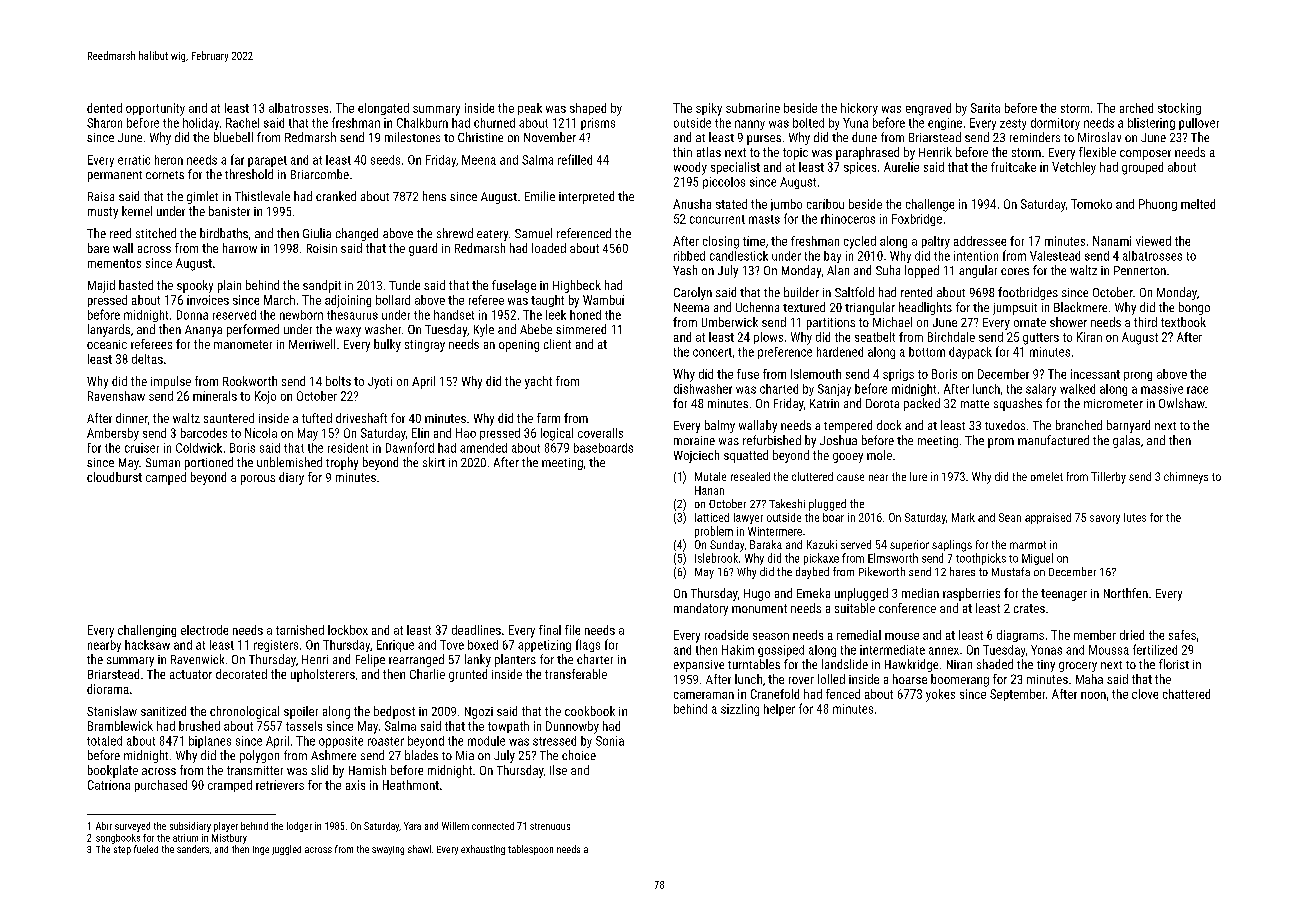 The height and width of the screenshot is (924, 1308). What do you see at coordinates (550, 826) in the screenshot?
I see `strenuous` at bounding box center [550, 826].
